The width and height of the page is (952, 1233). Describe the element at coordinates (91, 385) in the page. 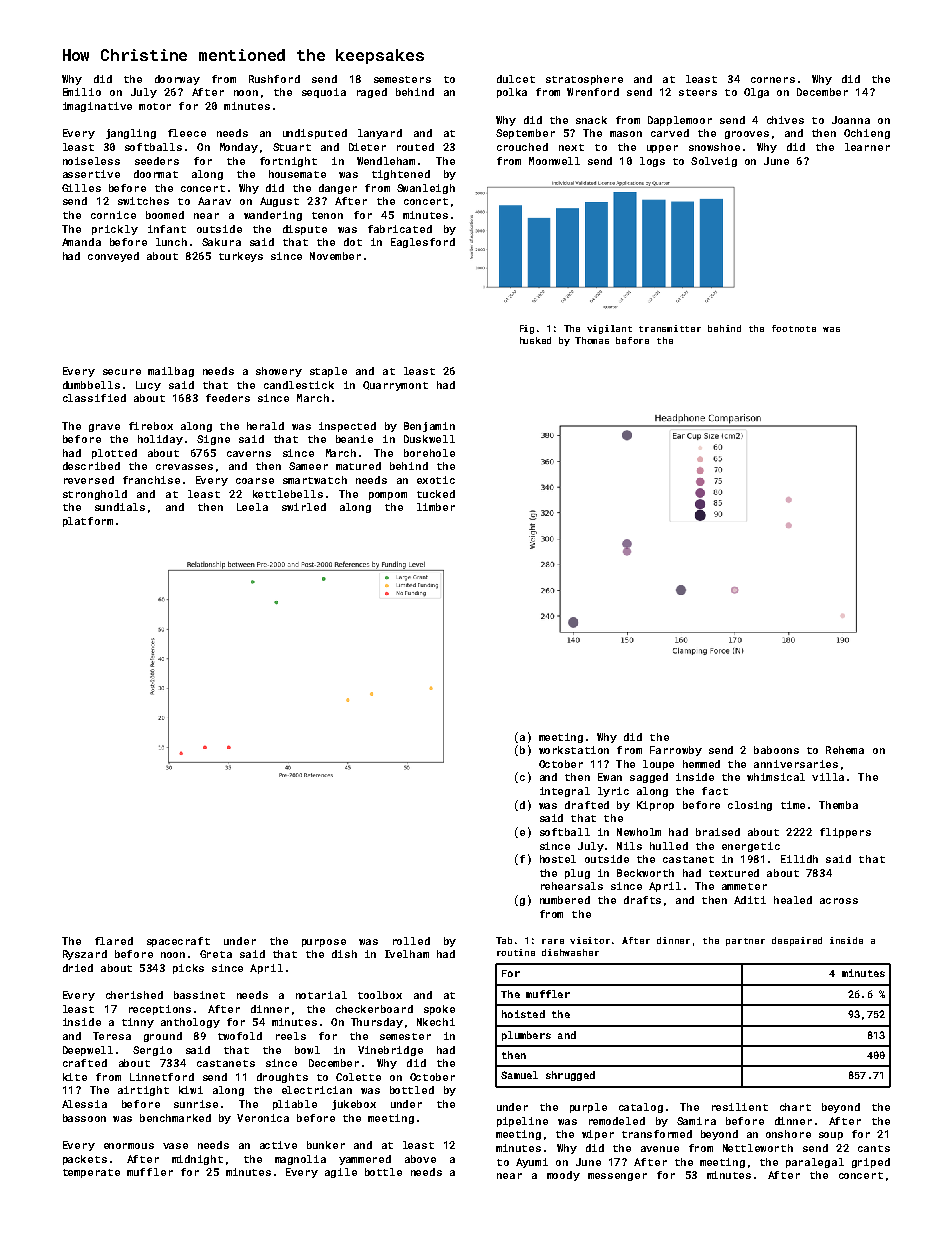

I see `dumbbells` at that location.
